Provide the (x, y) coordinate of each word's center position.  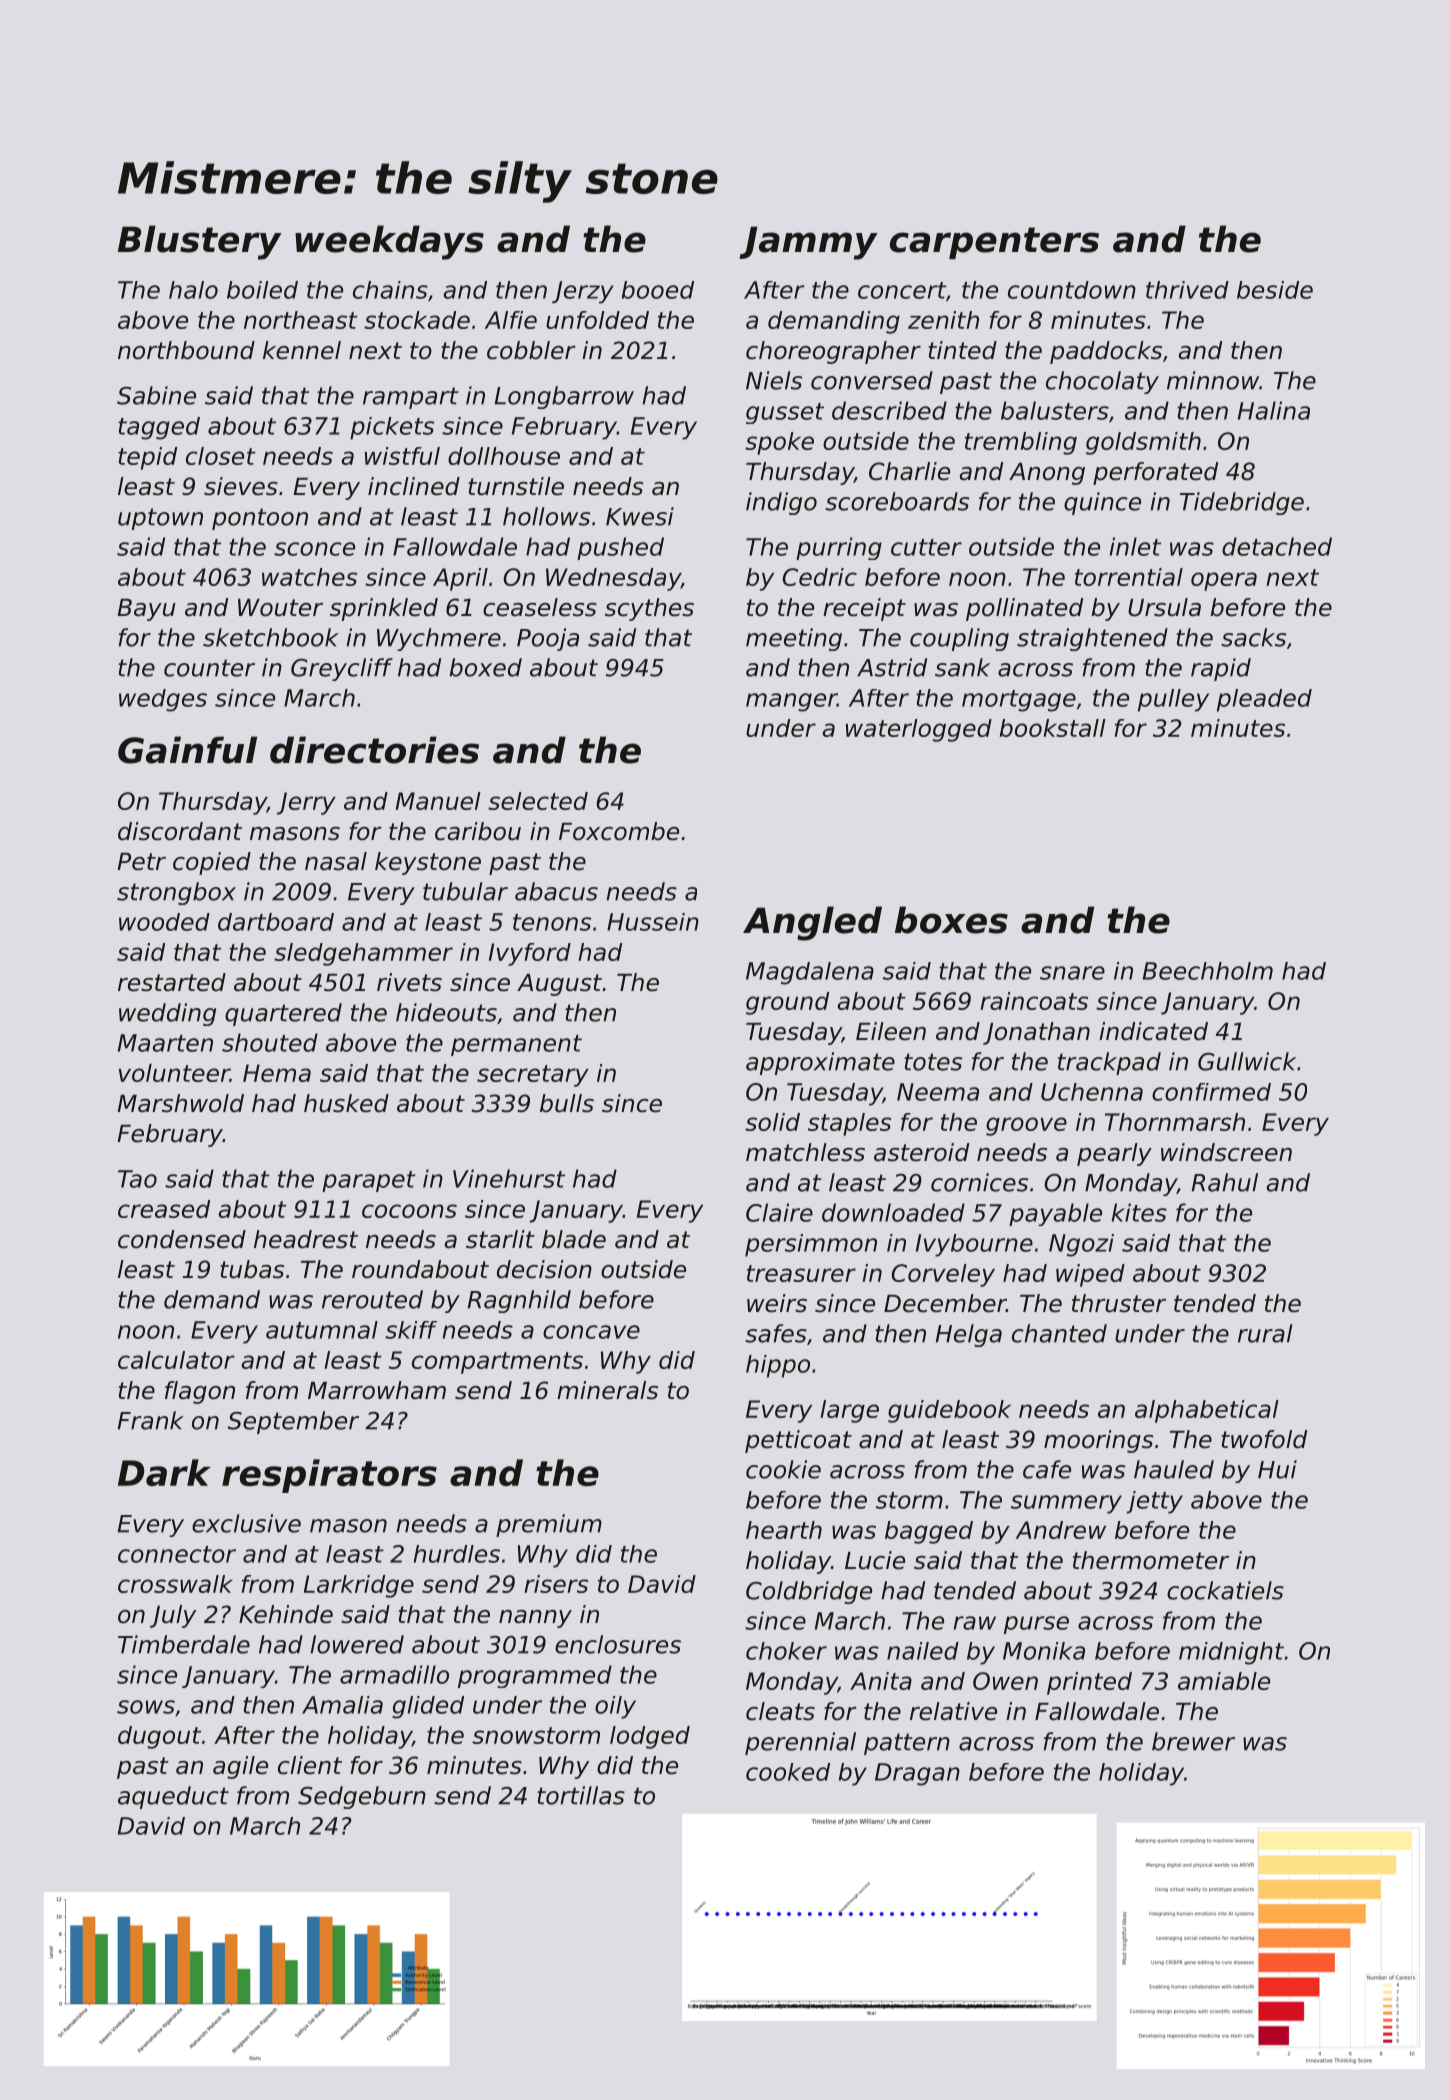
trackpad (1109, 1063)
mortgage (1019, 701)
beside (1275, 290)
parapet (369, 1181)
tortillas (581, 1795)
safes (776, 1333)
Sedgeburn (362, 1797)
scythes (649, 609)
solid (772, 1122)
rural (1265, 1333)
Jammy (808, 243)
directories (374, 750)
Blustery (200, 242)
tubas (252, 1269)
